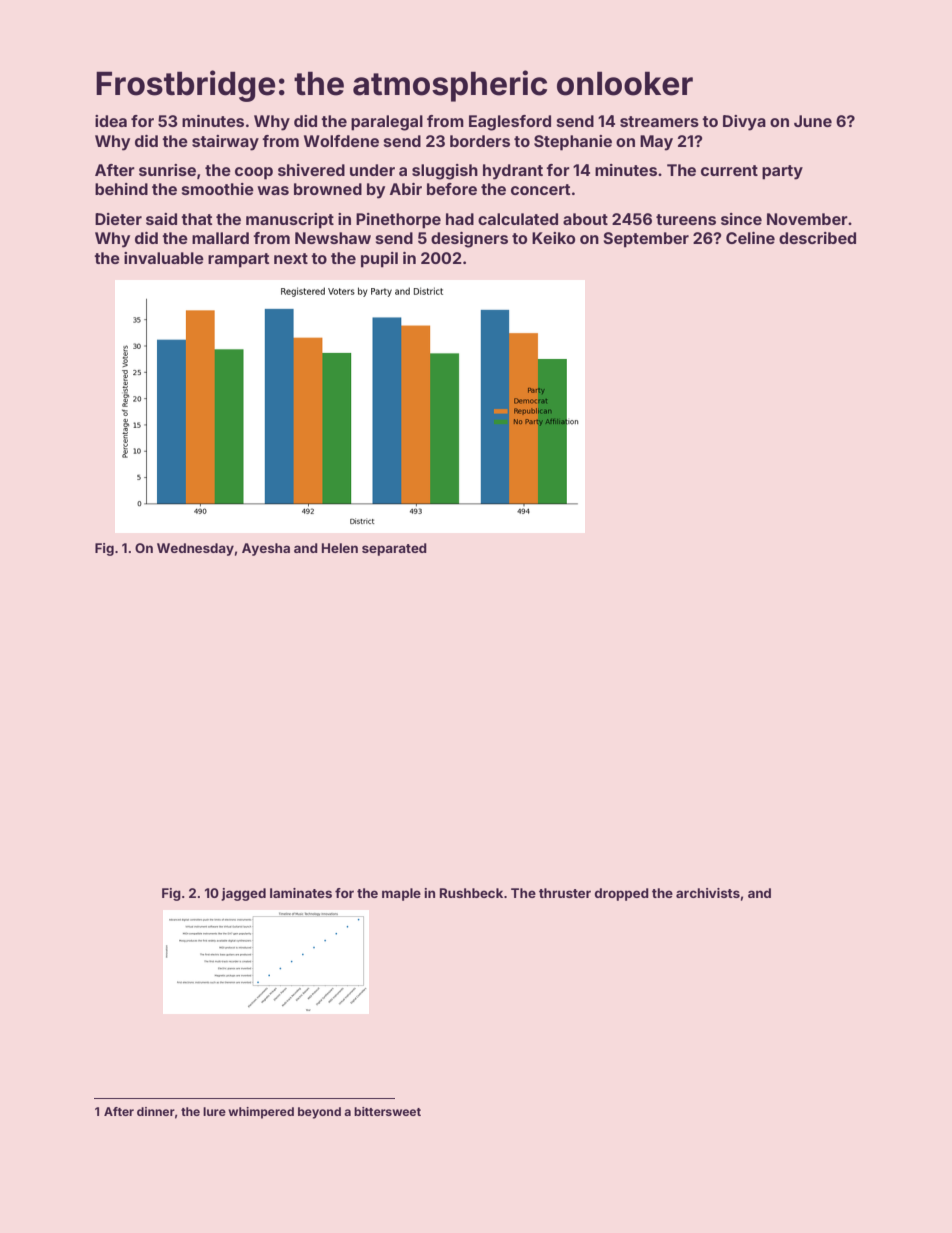  Describe the element at coordinates (510, 123) in the image. I see `Eaglesford` at that location.
